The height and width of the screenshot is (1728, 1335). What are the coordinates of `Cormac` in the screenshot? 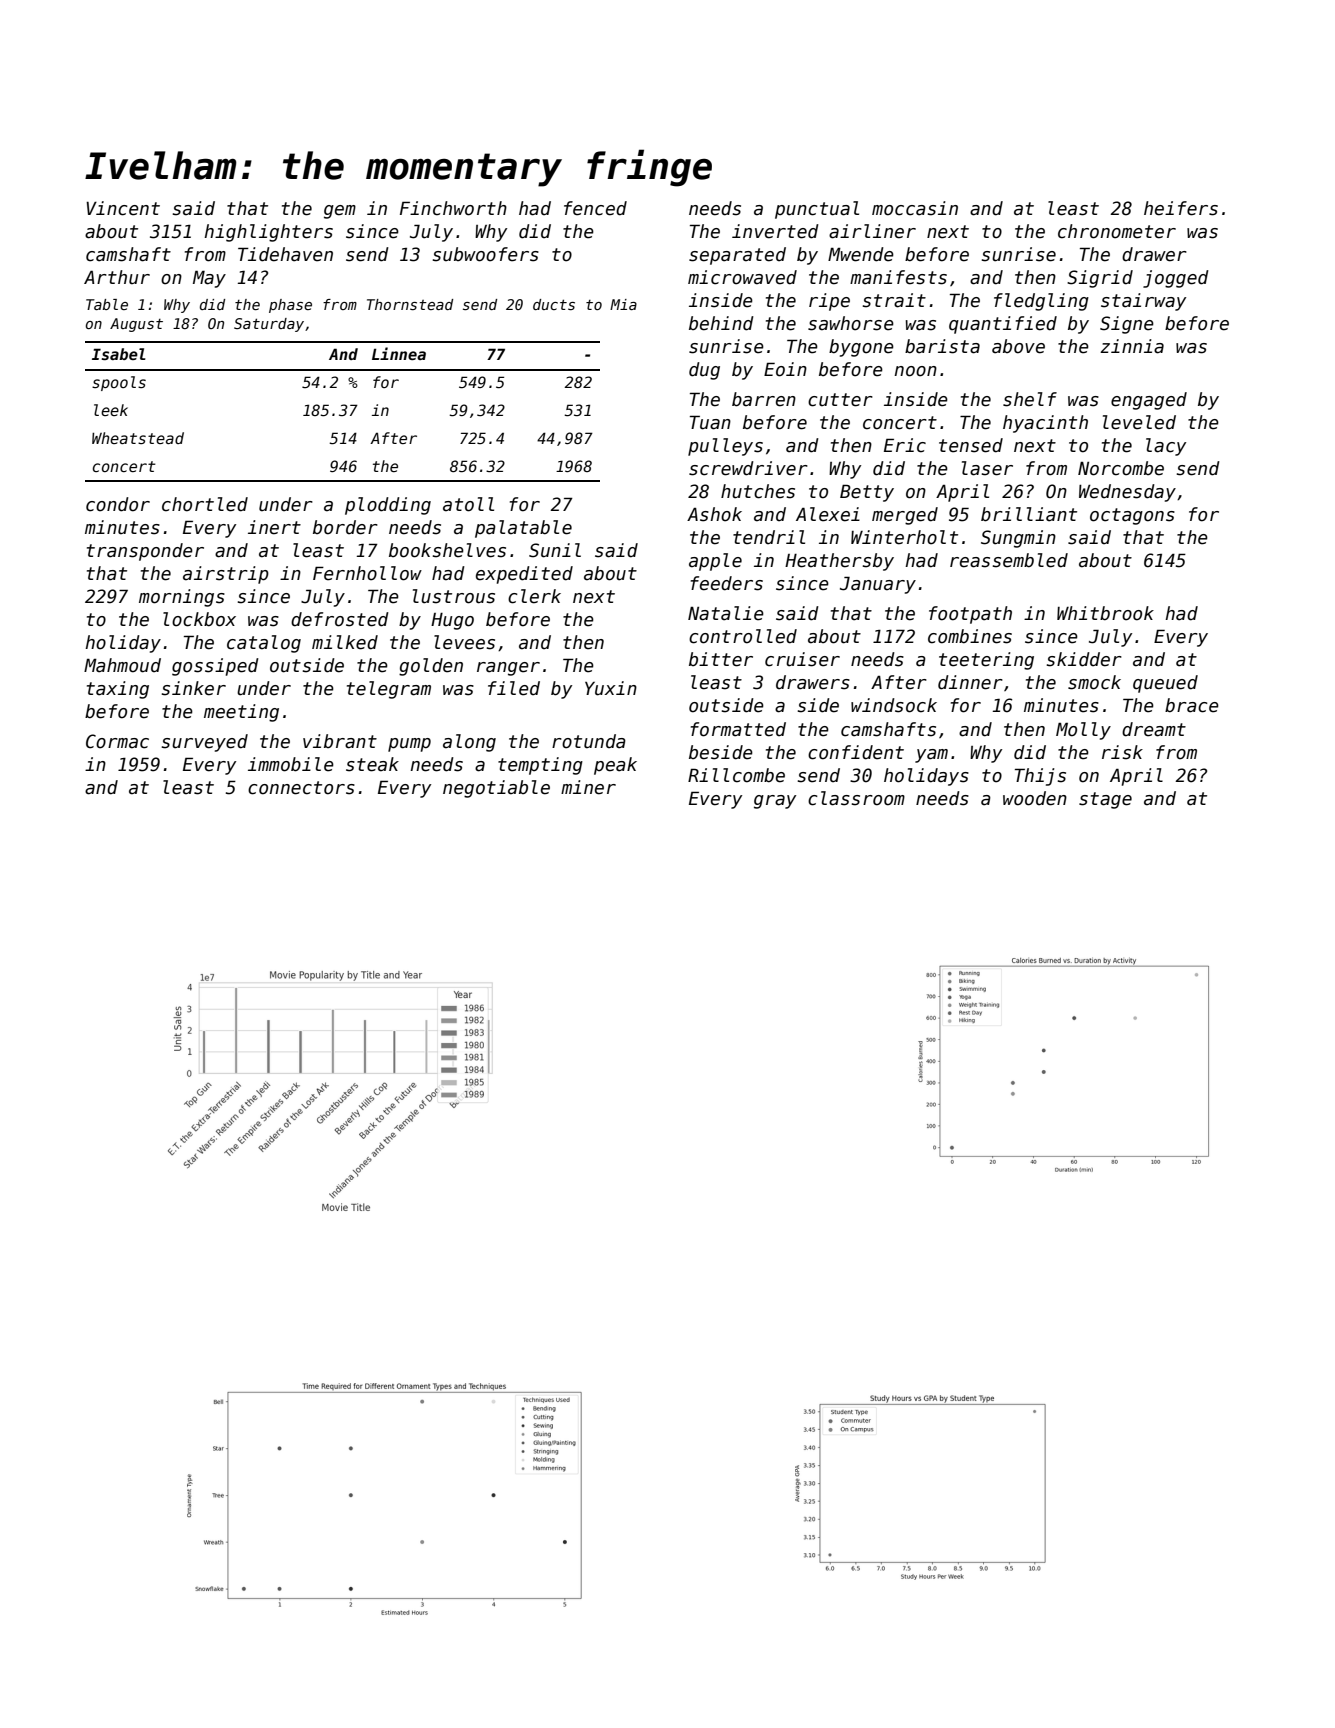 It's located at (117, 741).
